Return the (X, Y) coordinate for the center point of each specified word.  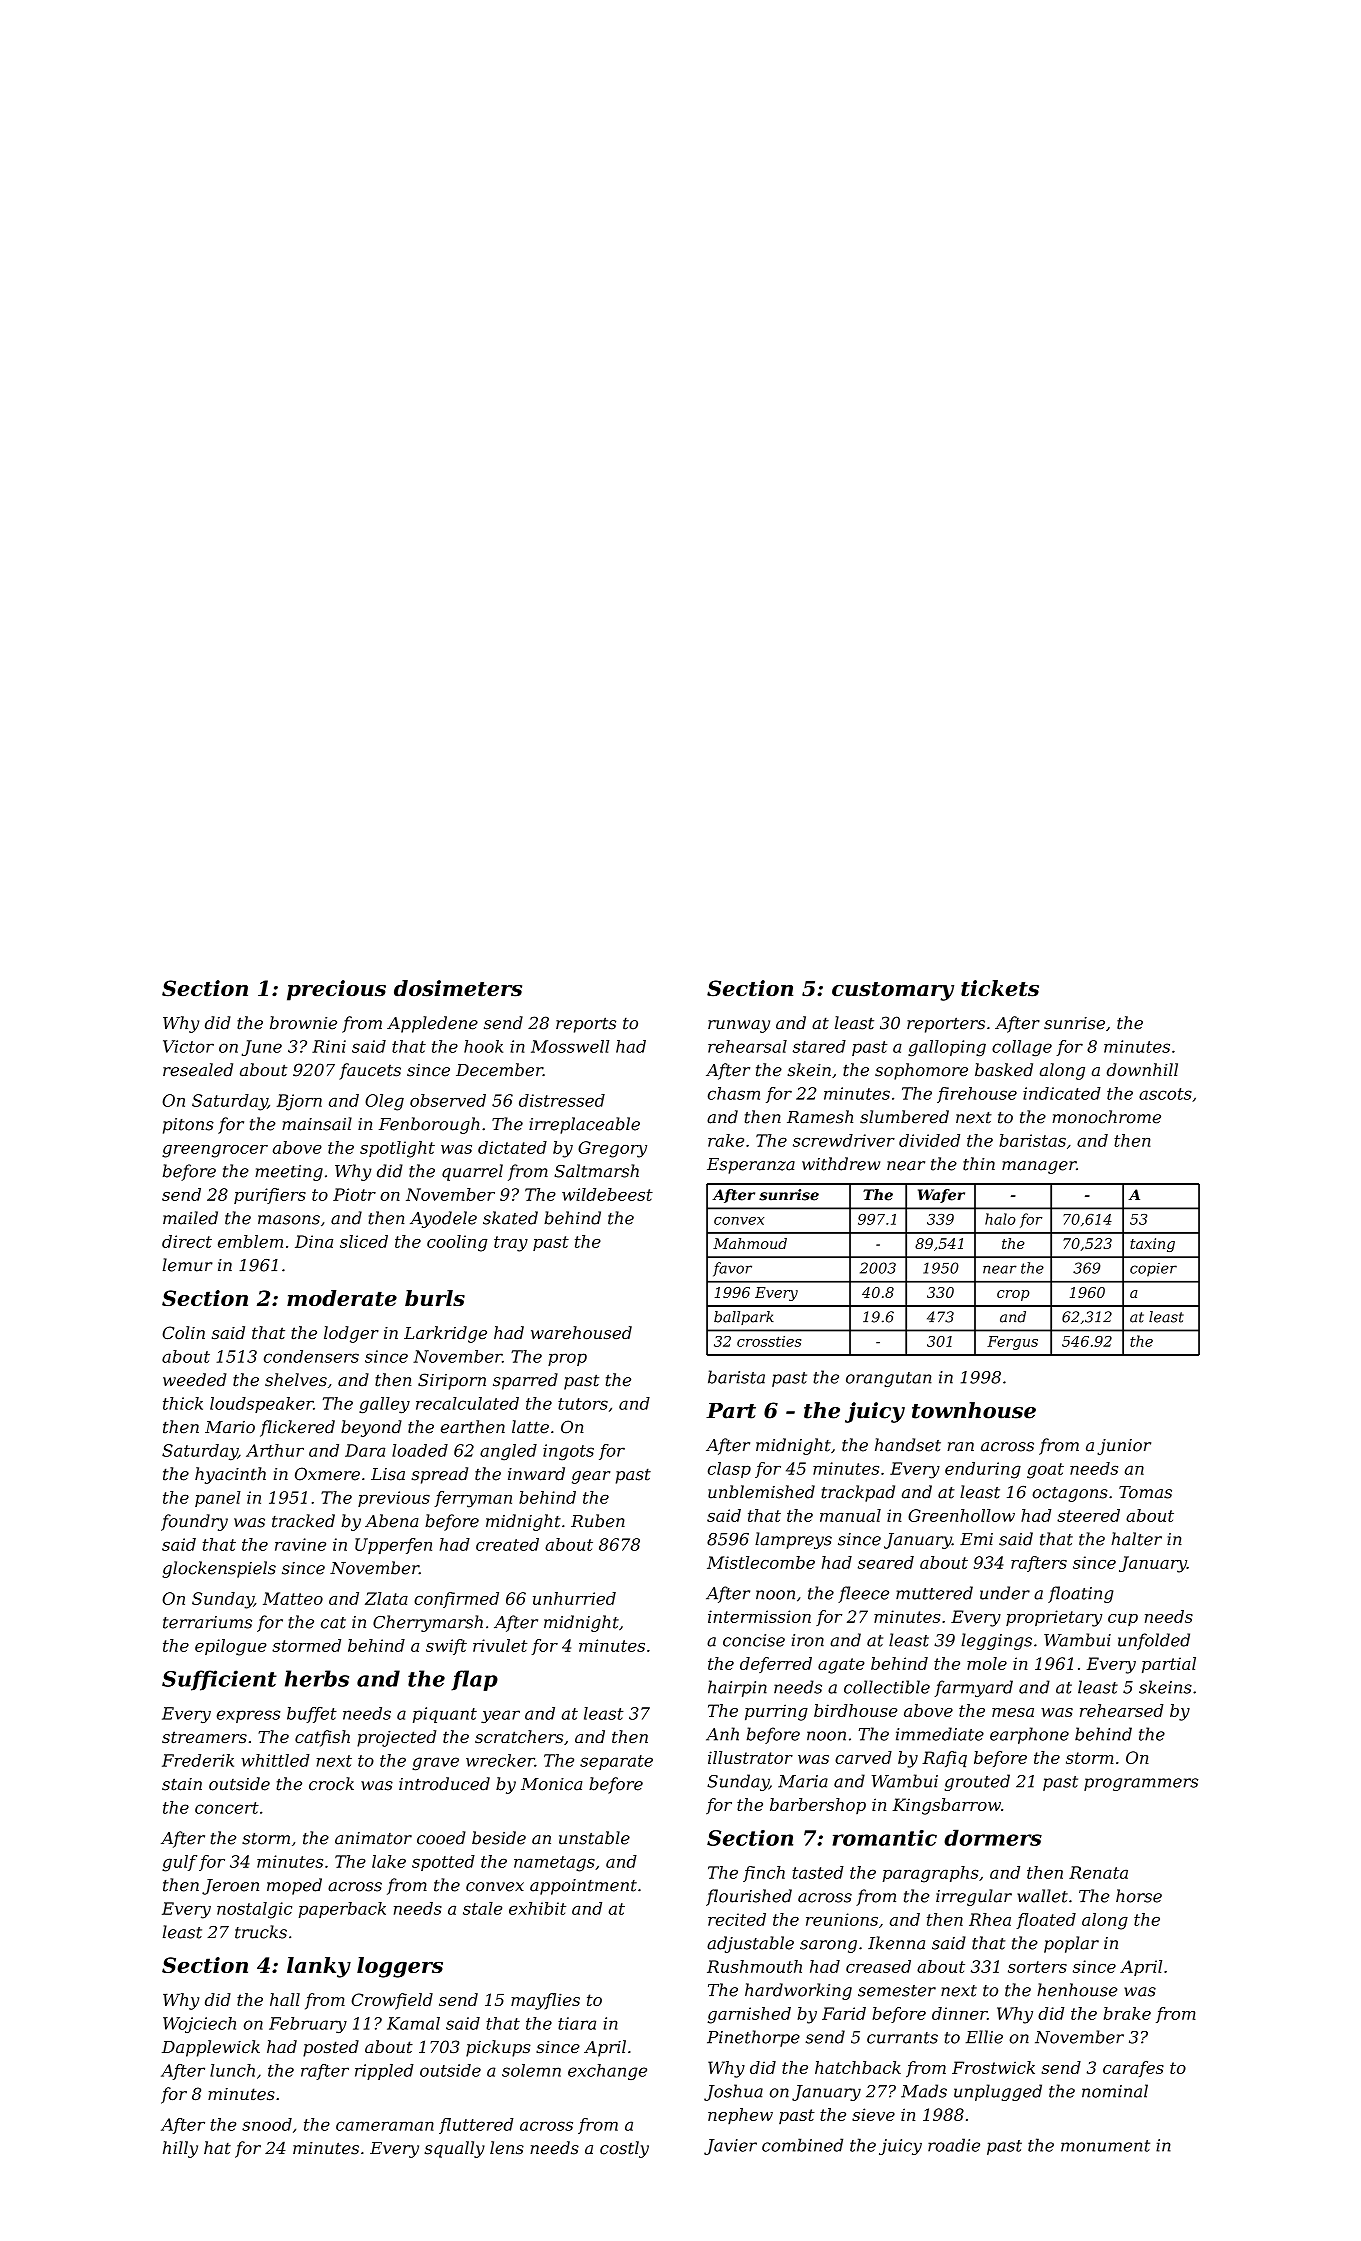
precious (336, 990)
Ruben (598, 1521)
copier (1153, 1270)
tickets (1000, 988)
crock (331, 1784)
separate (616, 1762)
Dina (314, 1241)
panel (218, 1499)
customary (893, 991)
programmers (1141, 1784)
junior (1124, 1447)
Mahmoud (750, 1243)
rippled (384, 2072)
